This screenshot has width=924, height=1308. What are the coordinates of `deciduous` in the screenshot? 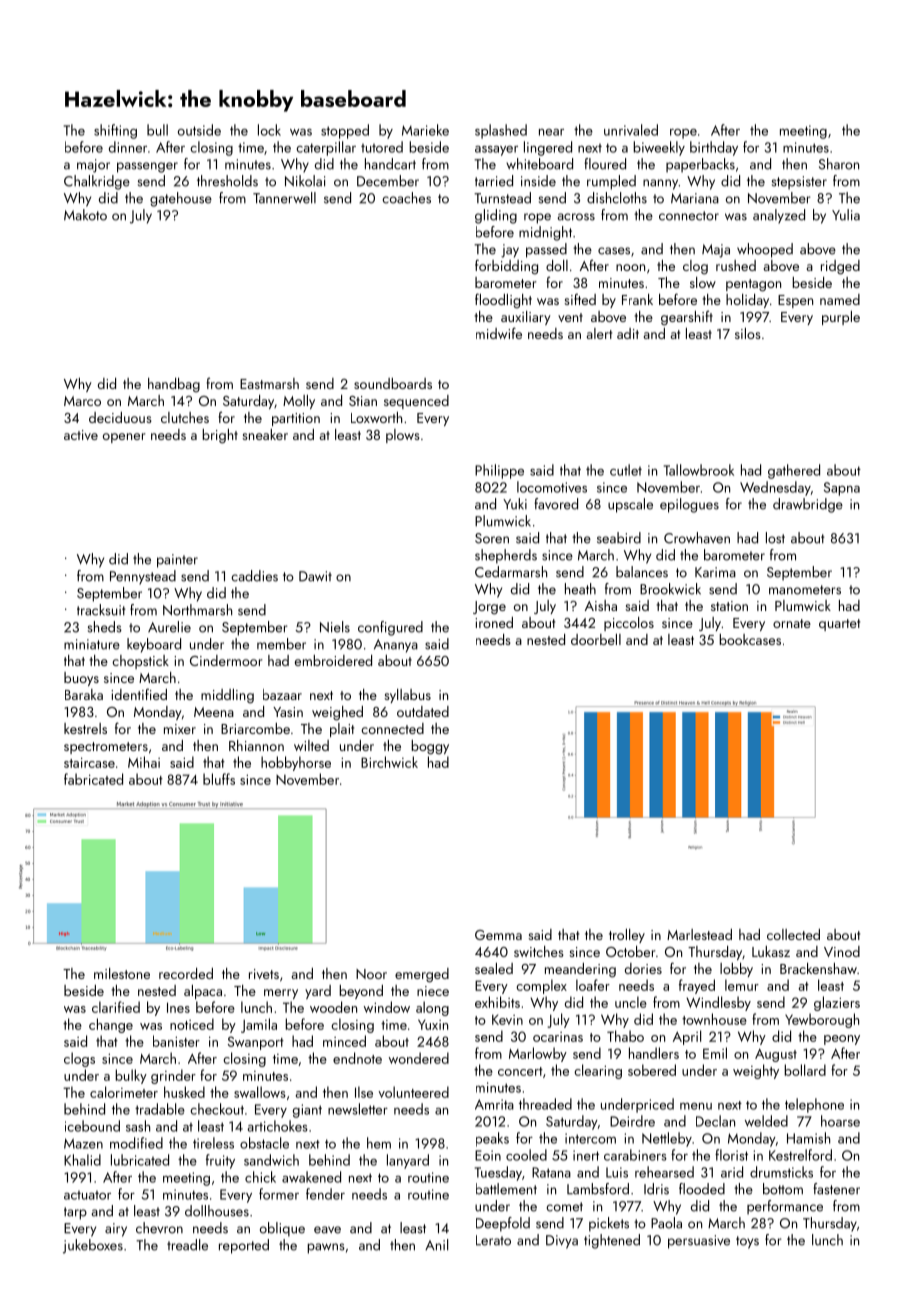 It's located at (120, 417).
